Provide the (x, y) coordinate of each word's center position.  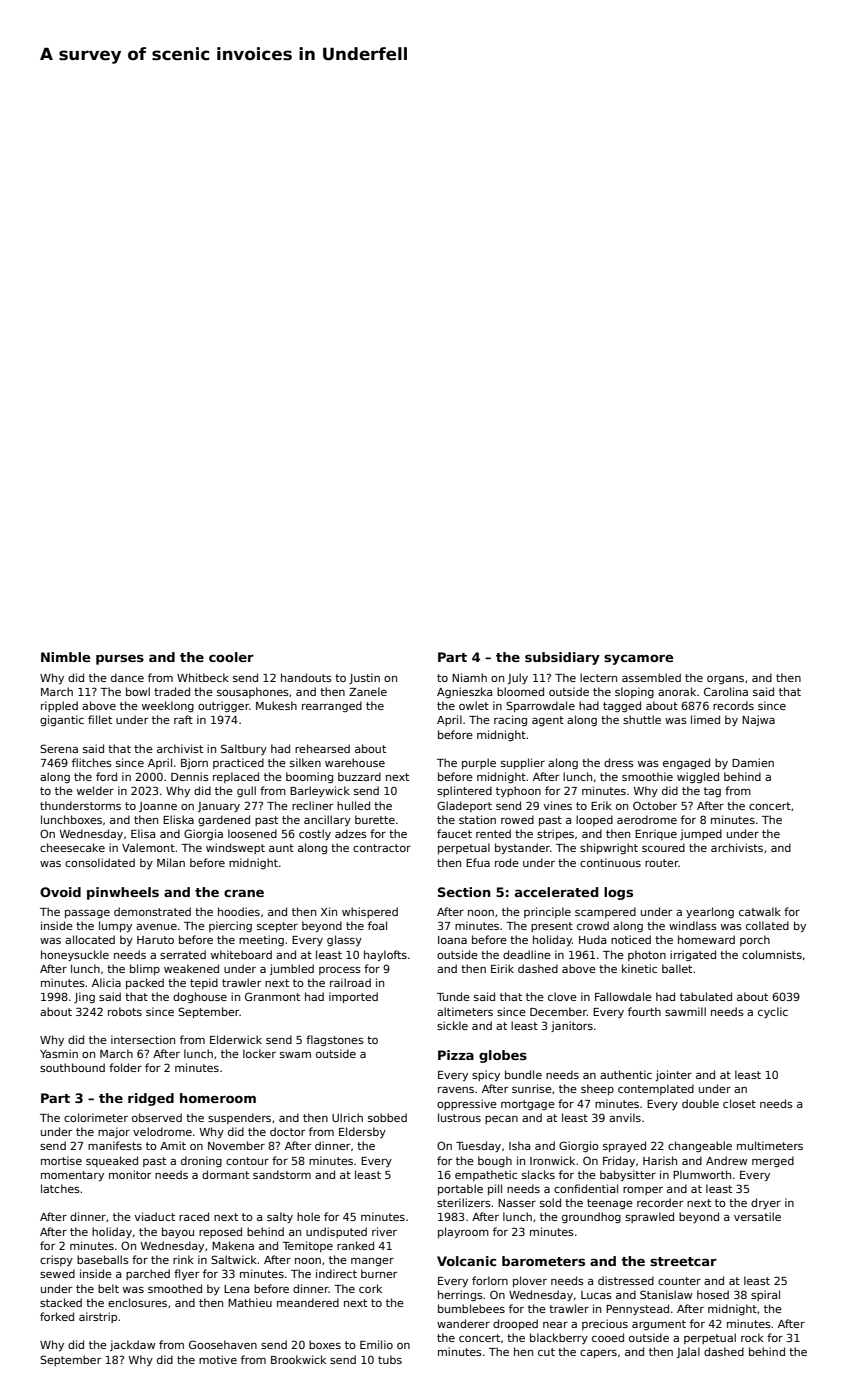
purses (120, 659)
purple (479, 763)
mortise (61, 1160)
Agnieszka (464, 692)
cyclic (773, 1012)
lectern (598, 677)
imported (353, 997)
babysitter (628, 1175)
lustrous (459, 1117)
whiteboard (241, 954)
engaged (686, 764)
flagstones (335, 1040)
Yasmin (59, 1053)
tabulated (706, 996)
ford (106, 776)
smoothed (175, 1288)
